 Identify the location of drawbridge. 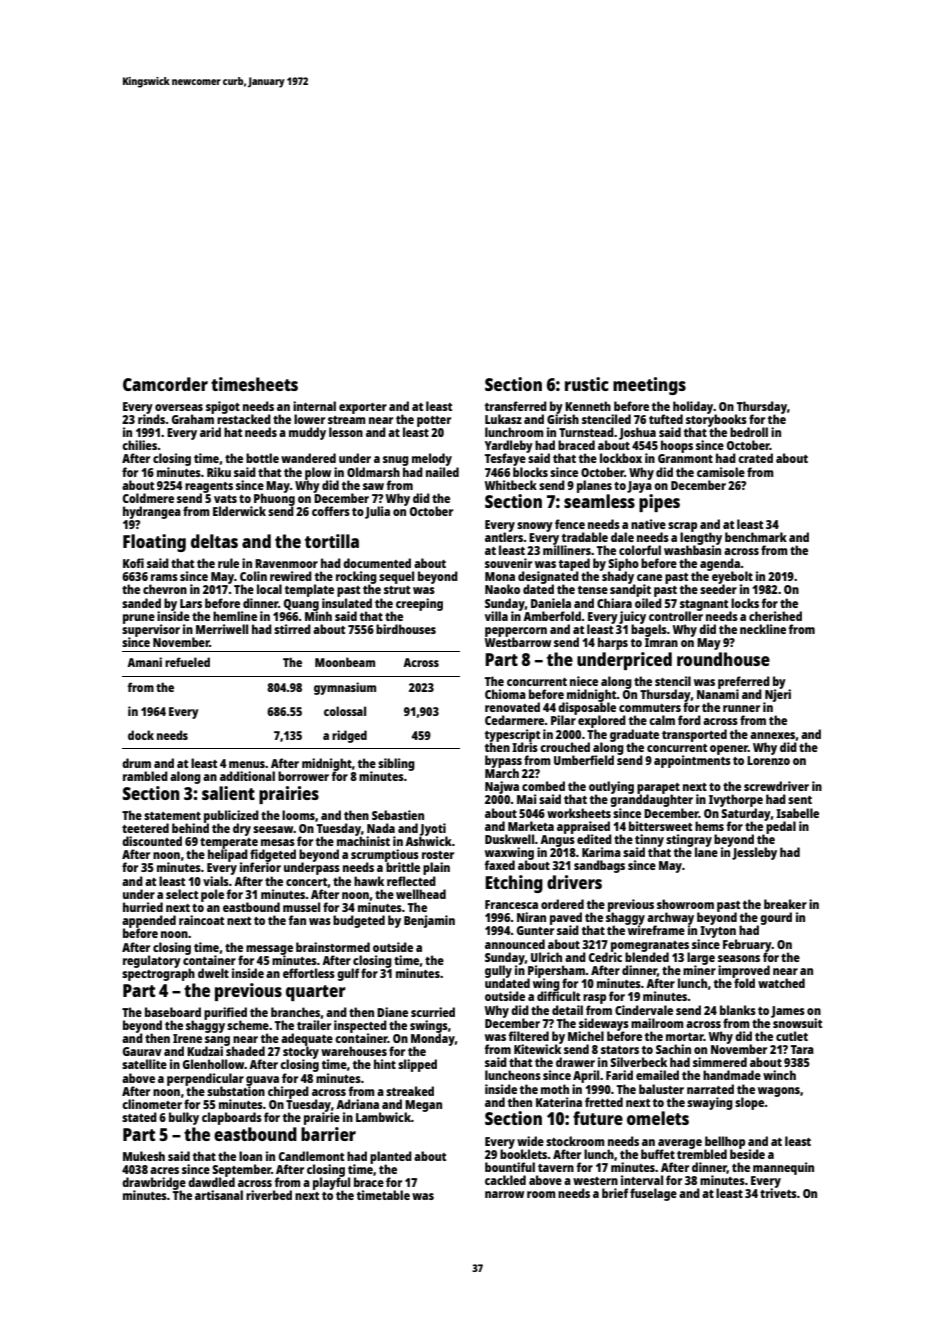
(154, 1183).
